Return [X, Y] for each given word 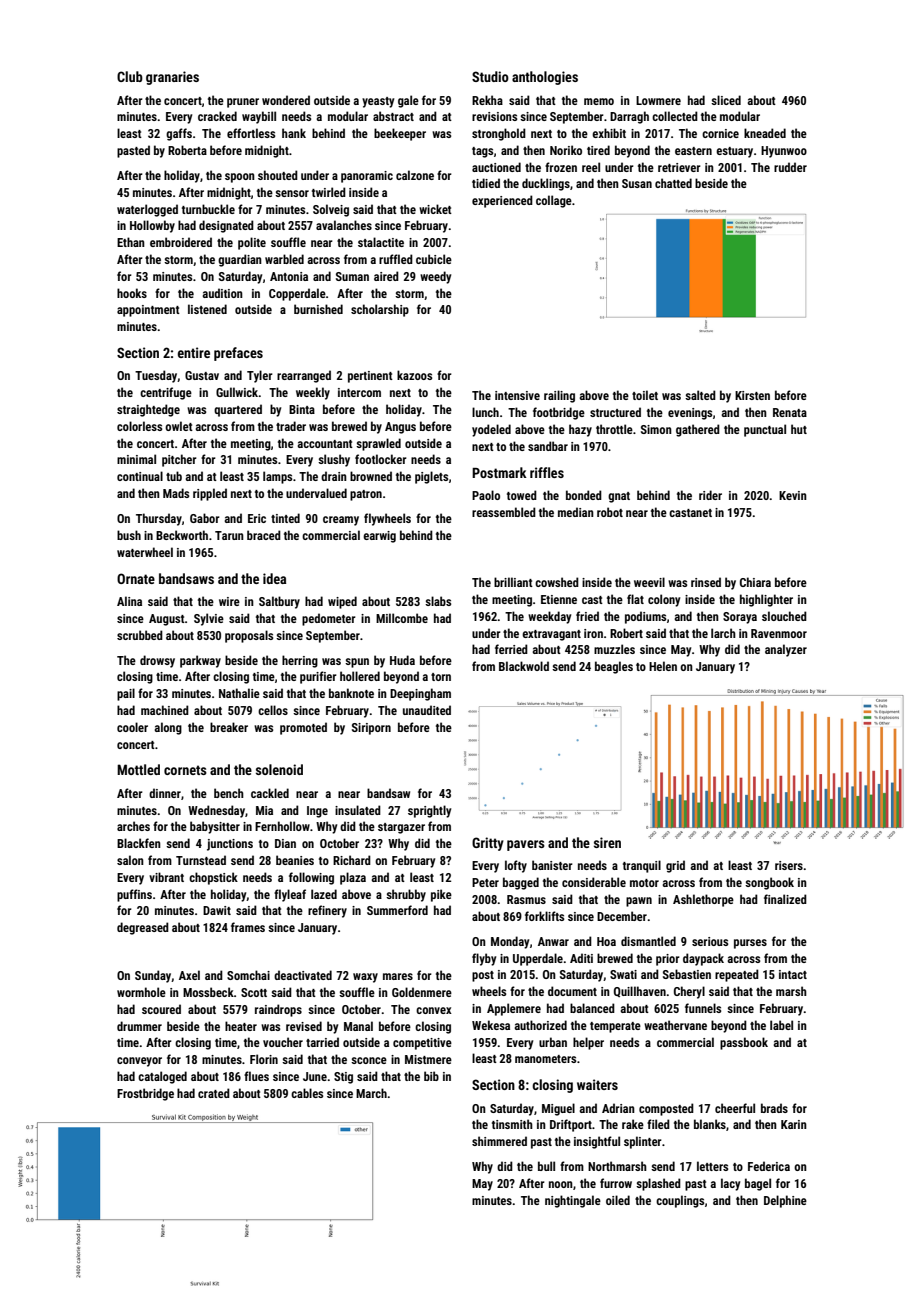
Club [130, 76]
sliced [726, 100]
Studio [490, 76]
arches [133, 826]
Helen [663, 666]
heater [241, 1026]
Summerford [397, 910]
